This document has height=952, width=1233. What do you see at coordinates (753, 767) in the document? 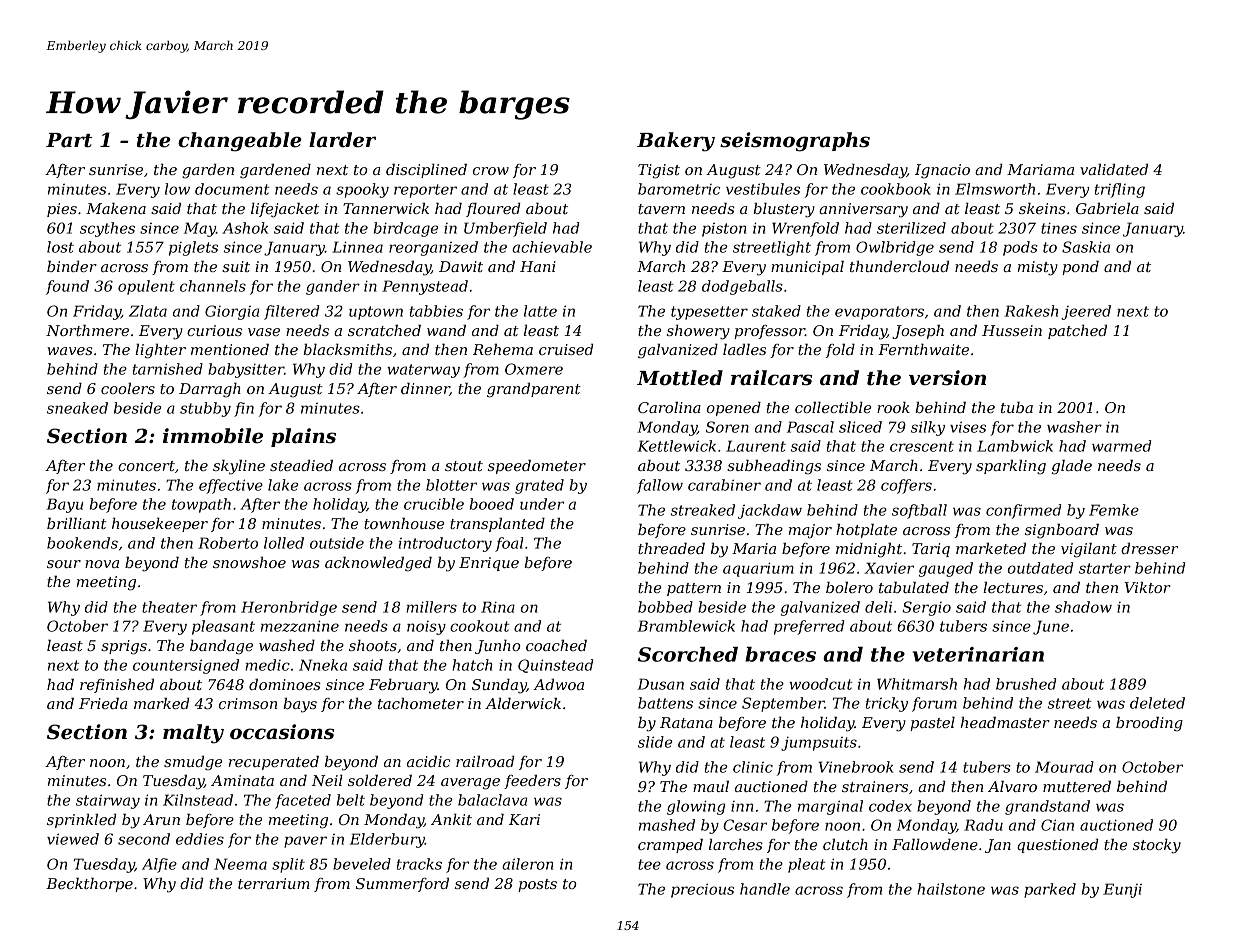
I see `clinic` at bounding box center [753, 767].
